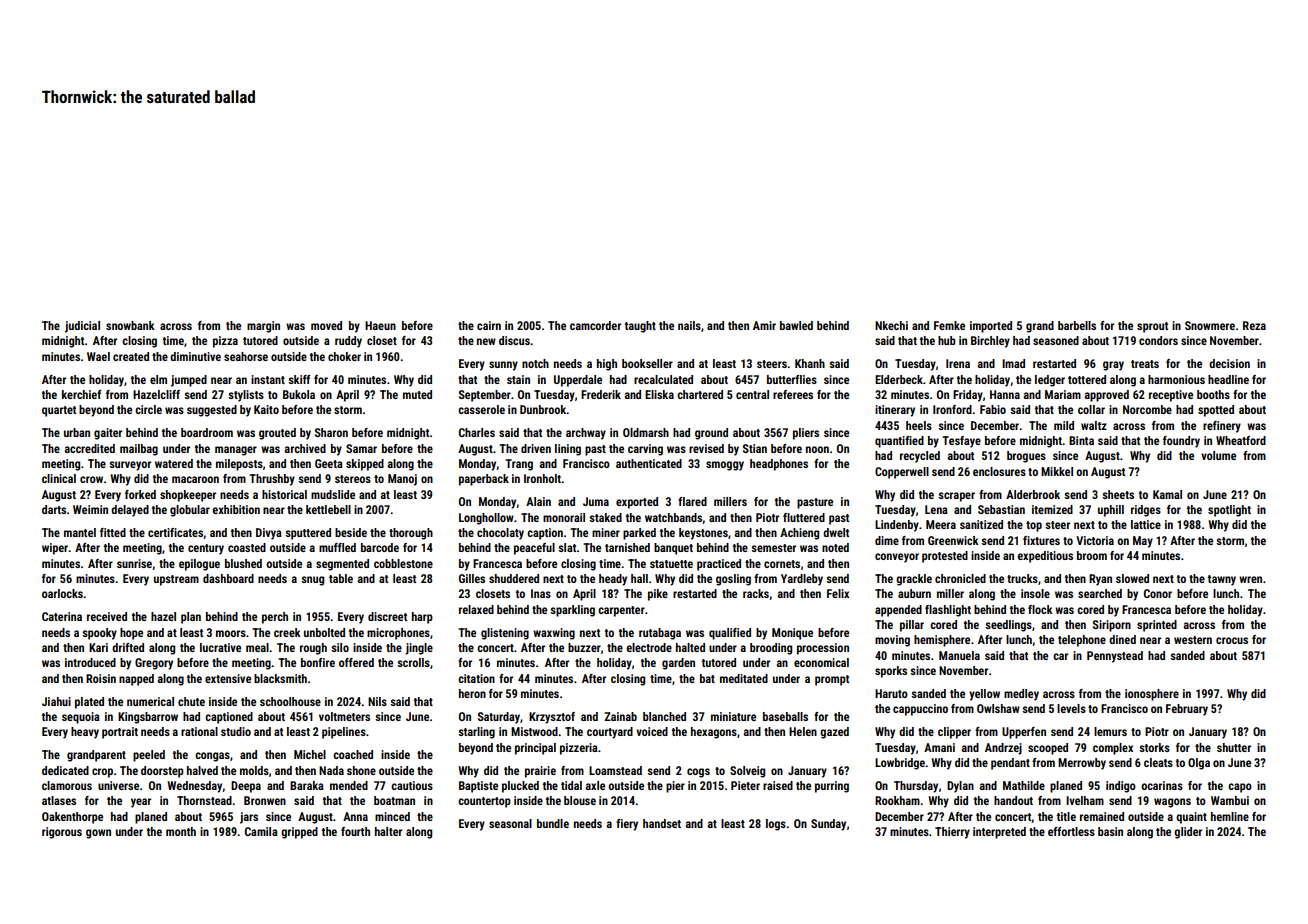  Describe the element at coordinates (646, 432) in the screenshot. I see `Oldmarsh` at that location.
